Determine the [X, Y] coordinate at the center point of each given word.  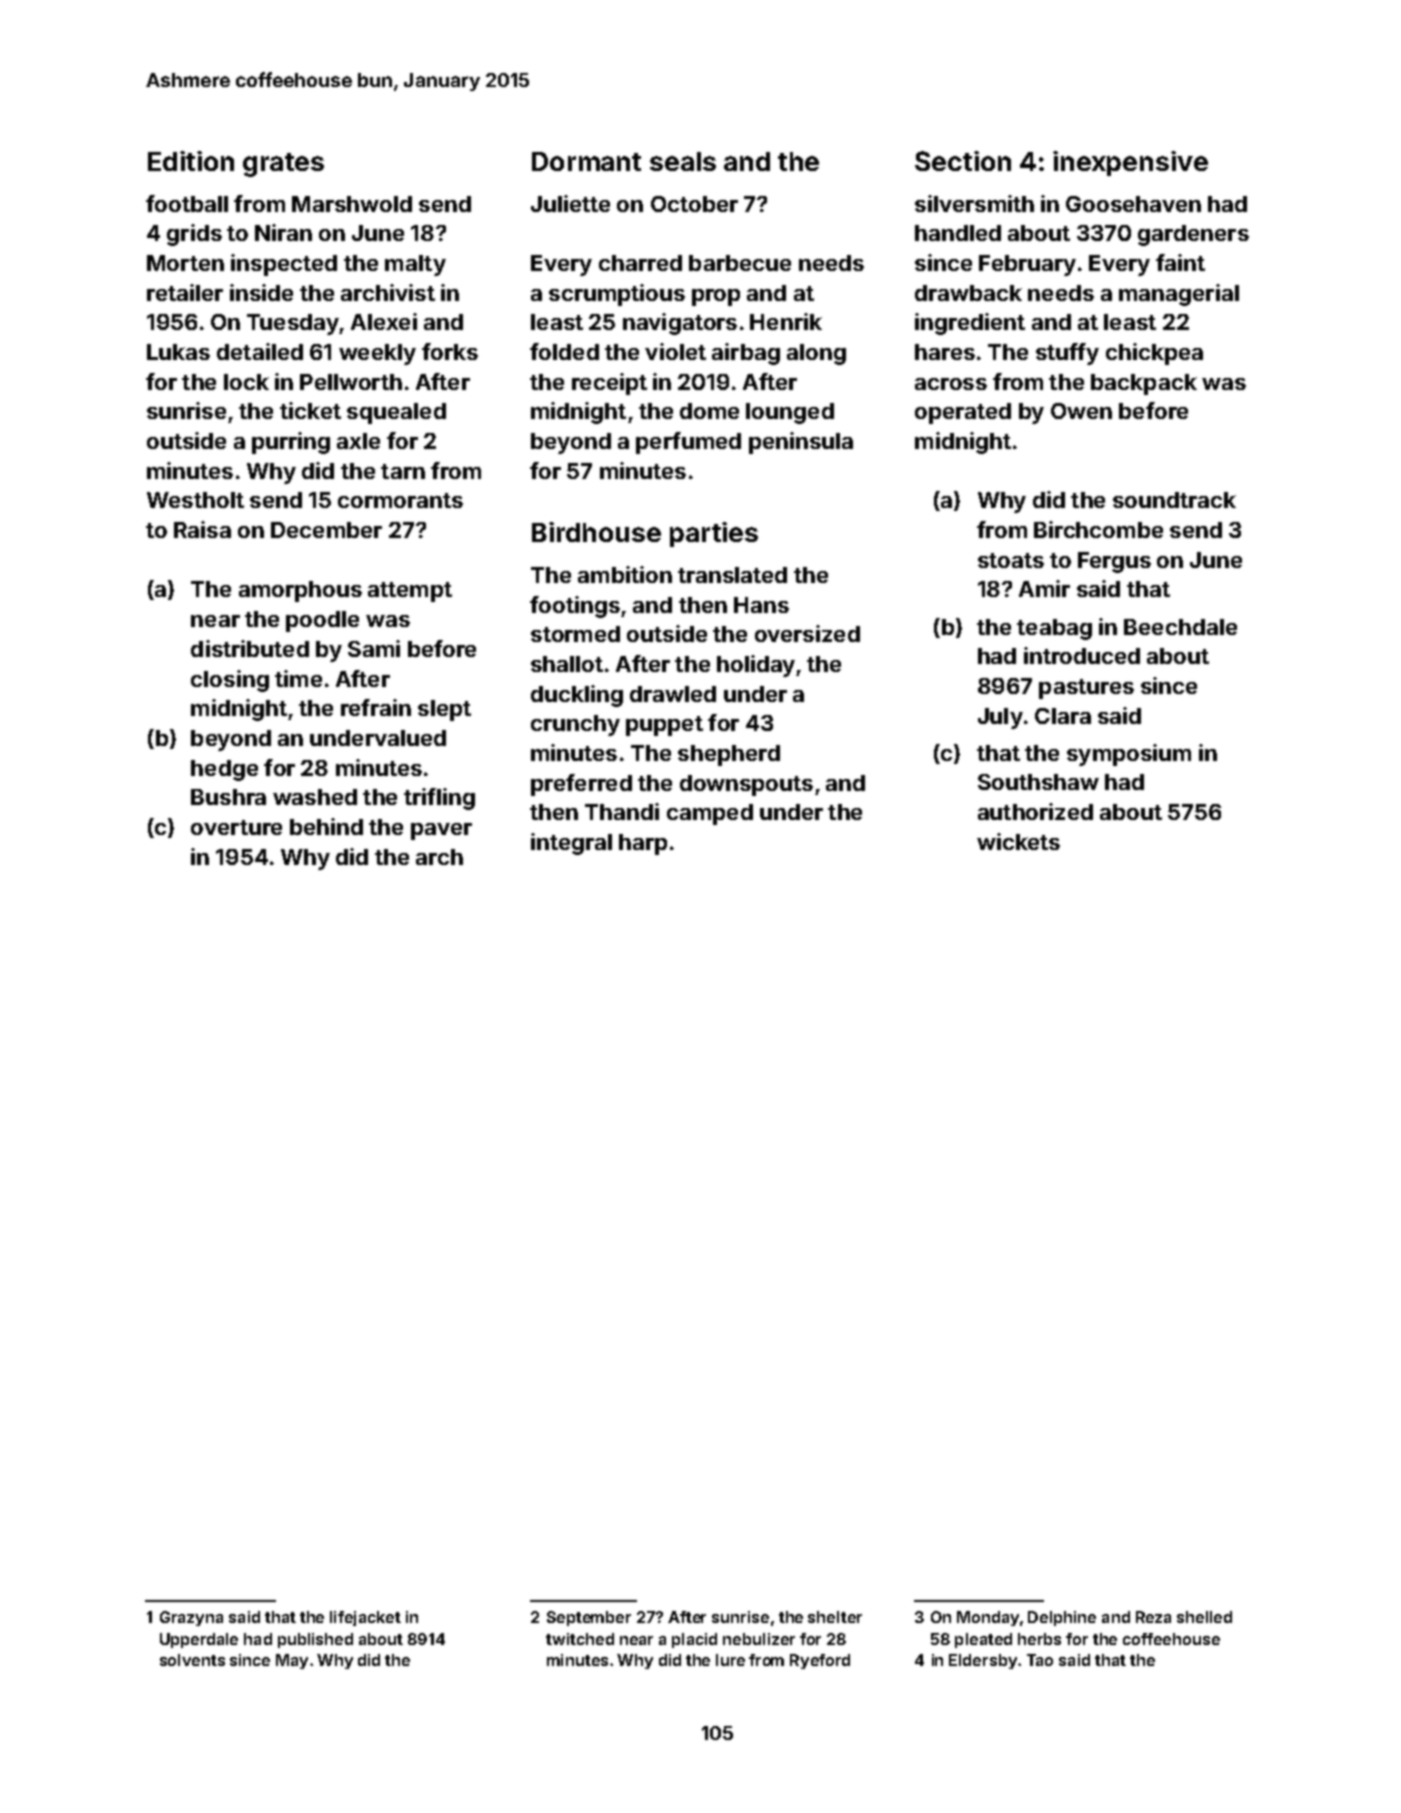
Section [963, 161]
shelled [1204, 1617]
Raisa [202, 529]
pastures [1086, 689]
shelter [835, 1617]
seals [683, 161]
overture [236, 827]
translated [732, 575]
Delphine [1062, 1618]
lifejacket [365, 1618]
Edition [191, 161]
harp [643, 844]
